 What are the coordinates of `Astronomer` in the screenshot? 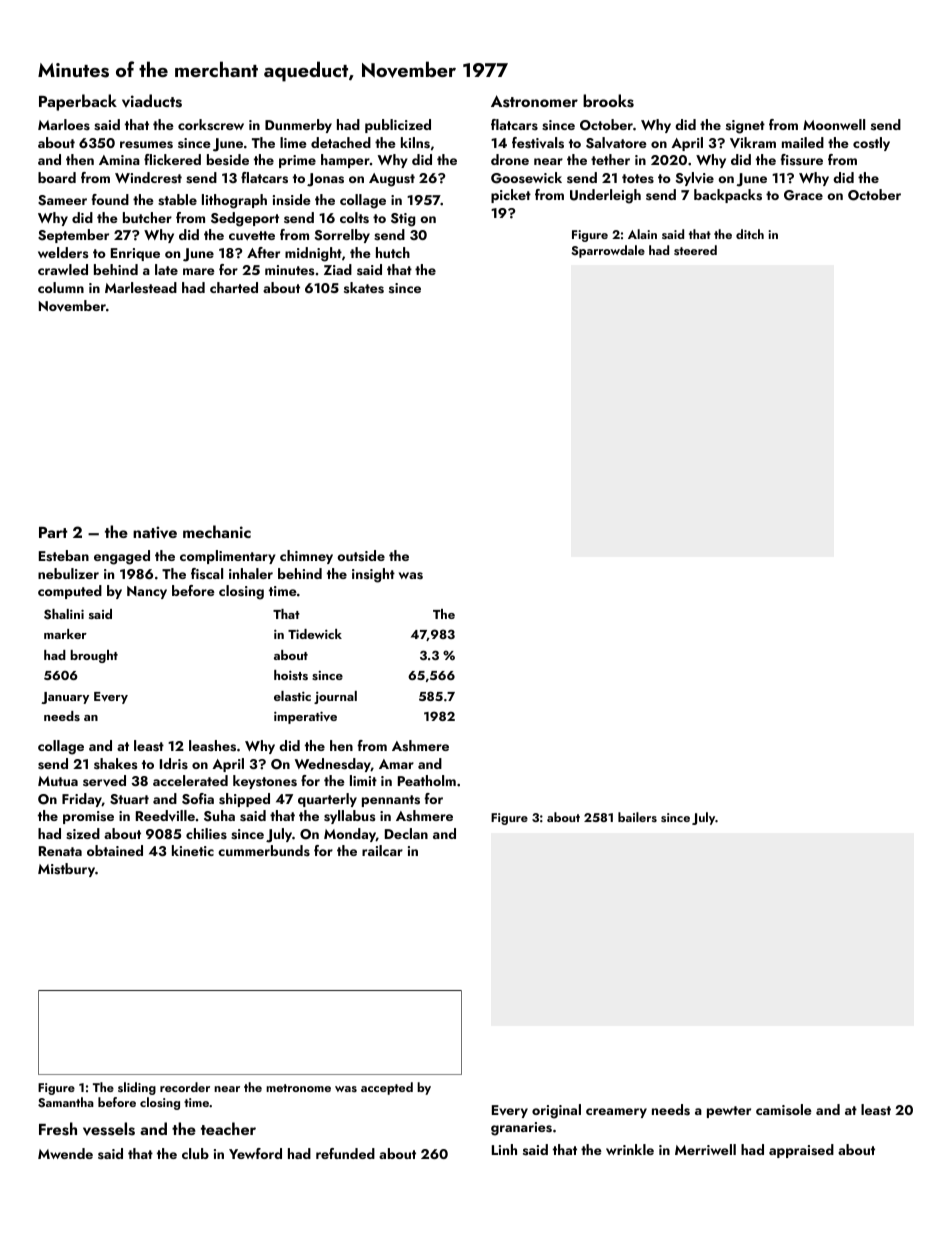 It's located at (534, 101).
